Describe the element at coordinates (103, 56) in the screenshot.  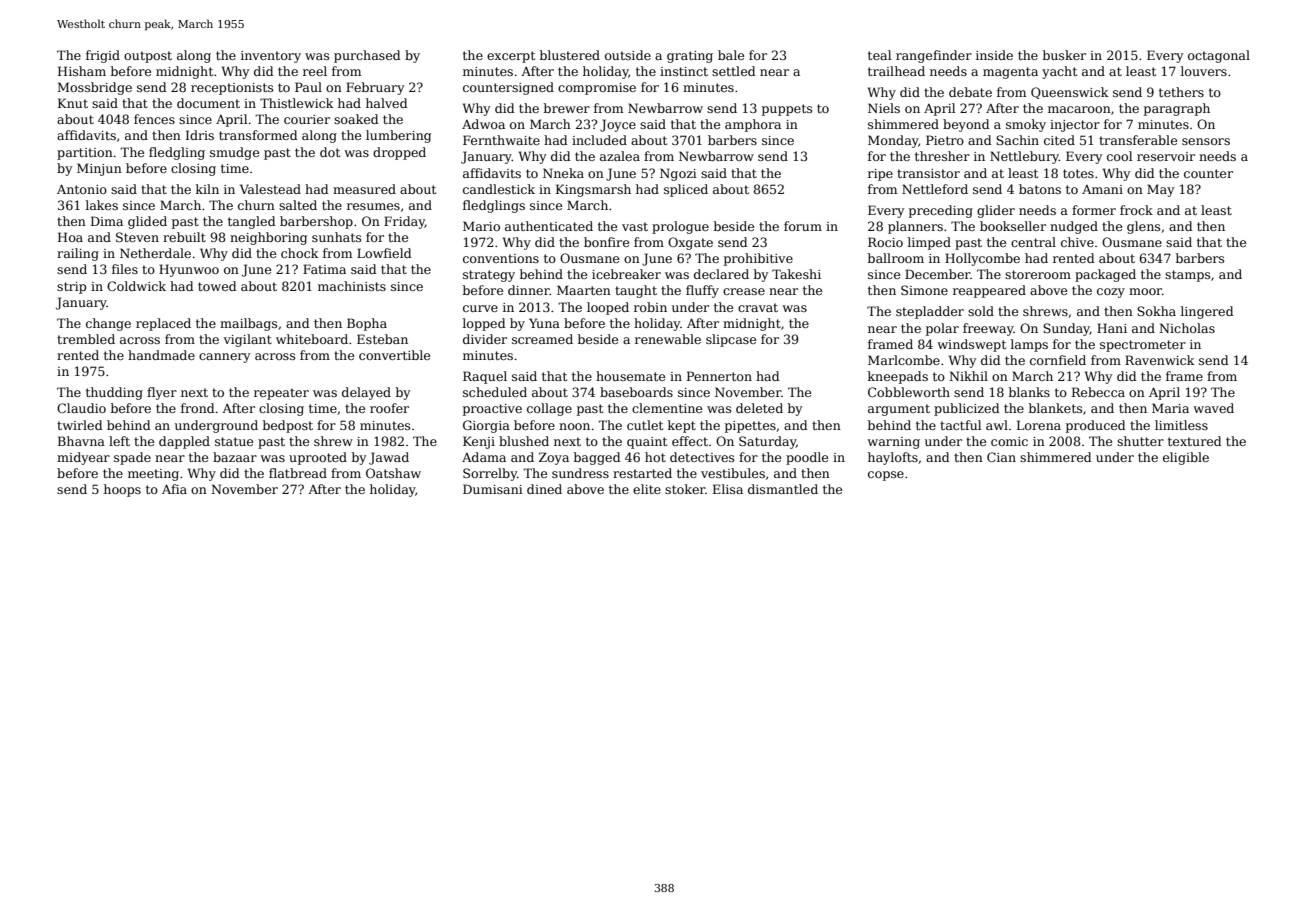
I see `frigid` at that location.
